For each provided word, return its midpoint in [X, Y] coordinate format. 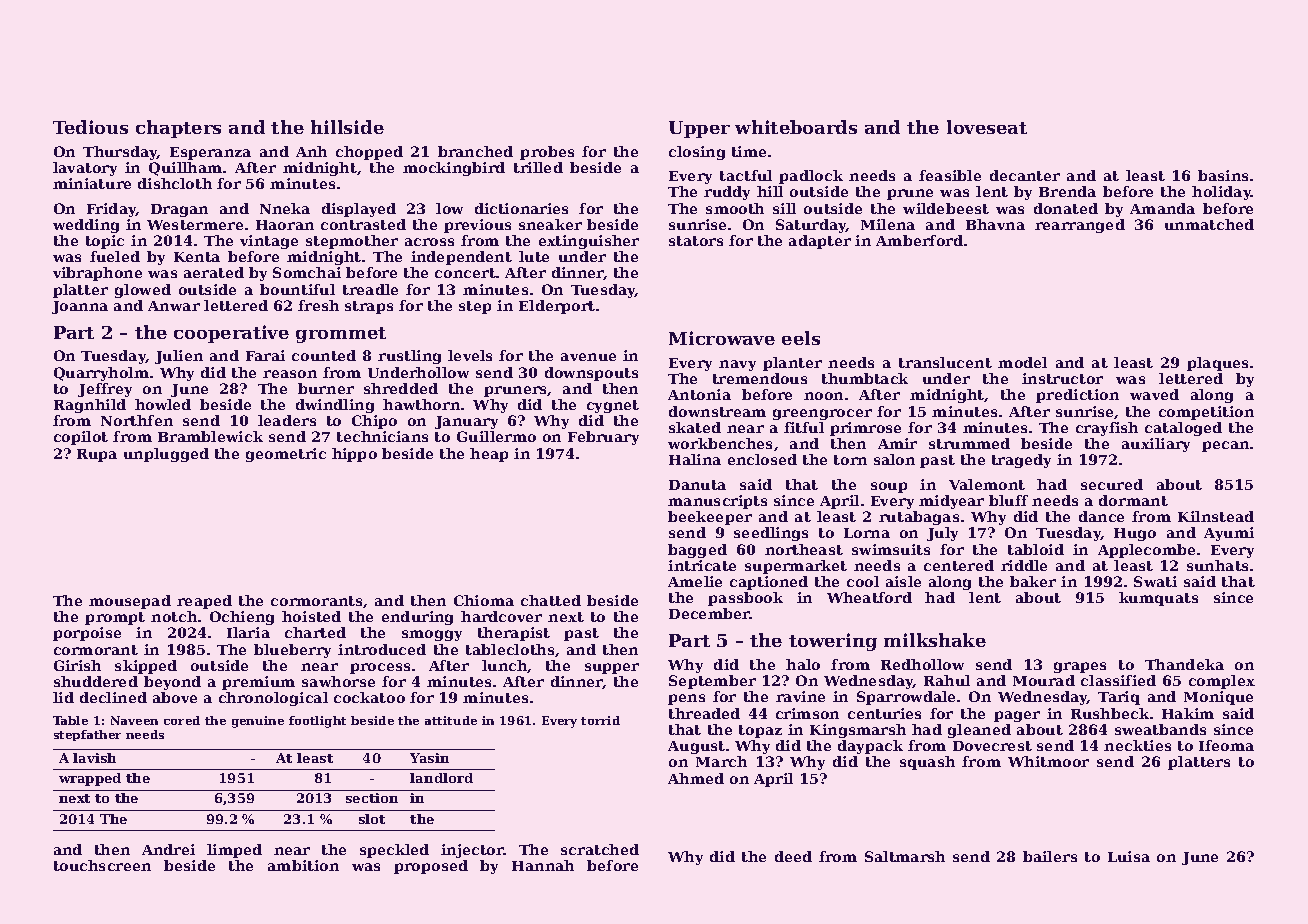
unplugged [166, 455]
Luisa [1129, 856]
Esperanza [210, 153]
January [466, 422]
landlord [441, 778]
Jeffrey [105, 390]
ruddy [727, 193]
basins [1223, 175]
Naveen [134, 720]
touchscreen [102, 865]
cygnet [613, 406]
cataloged [1183, 429]
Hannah [543, 865]
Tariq [1119, 698]
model [1022, 362]
